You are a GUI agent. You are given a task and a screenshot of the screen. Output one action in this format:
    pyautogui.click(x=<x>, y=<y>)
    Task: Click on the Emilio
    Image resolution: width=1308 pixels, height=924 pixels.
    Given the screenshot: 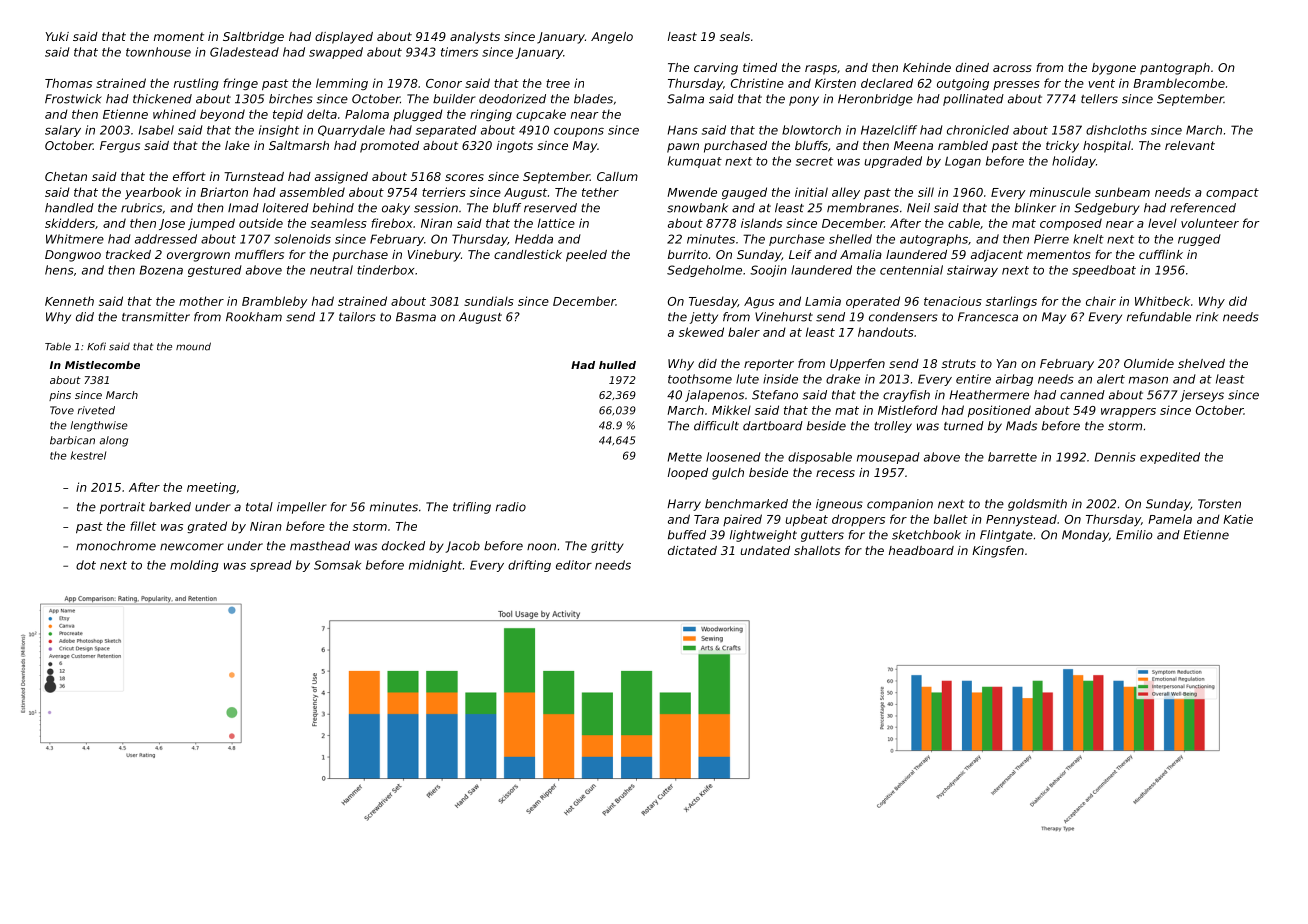 What is the action you would take?
    pyautogui.click(x=1134, y=535)
